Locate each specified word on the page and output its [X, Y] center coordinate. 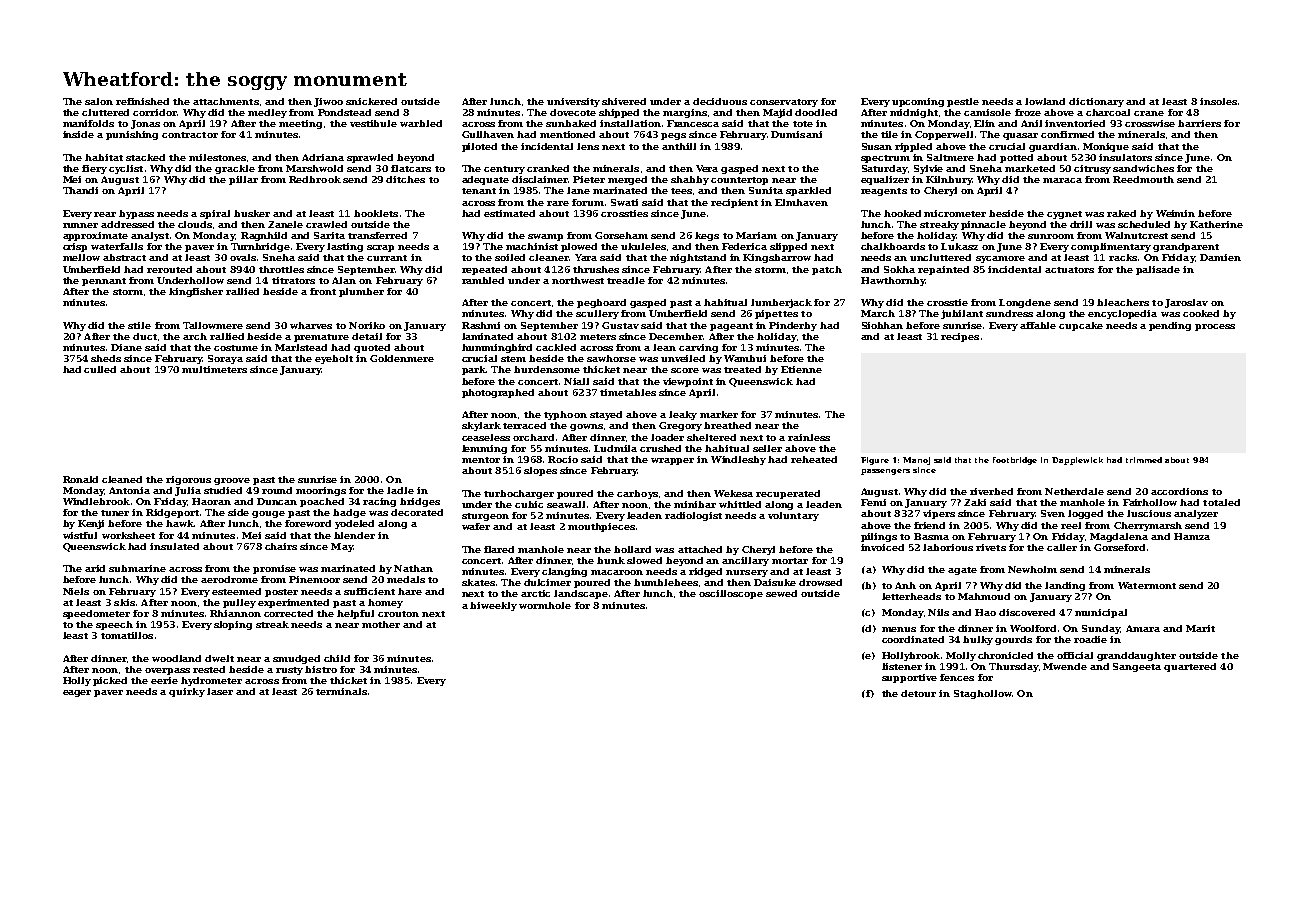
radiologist [693, 516]
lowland [1045, 101]
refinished [142, 101]
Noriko [367, 325]
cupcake [1081, 326]
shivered [624, 101]
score [685, 370]
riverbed [991, 491]
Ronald [80, 479]
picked [110, 681]
